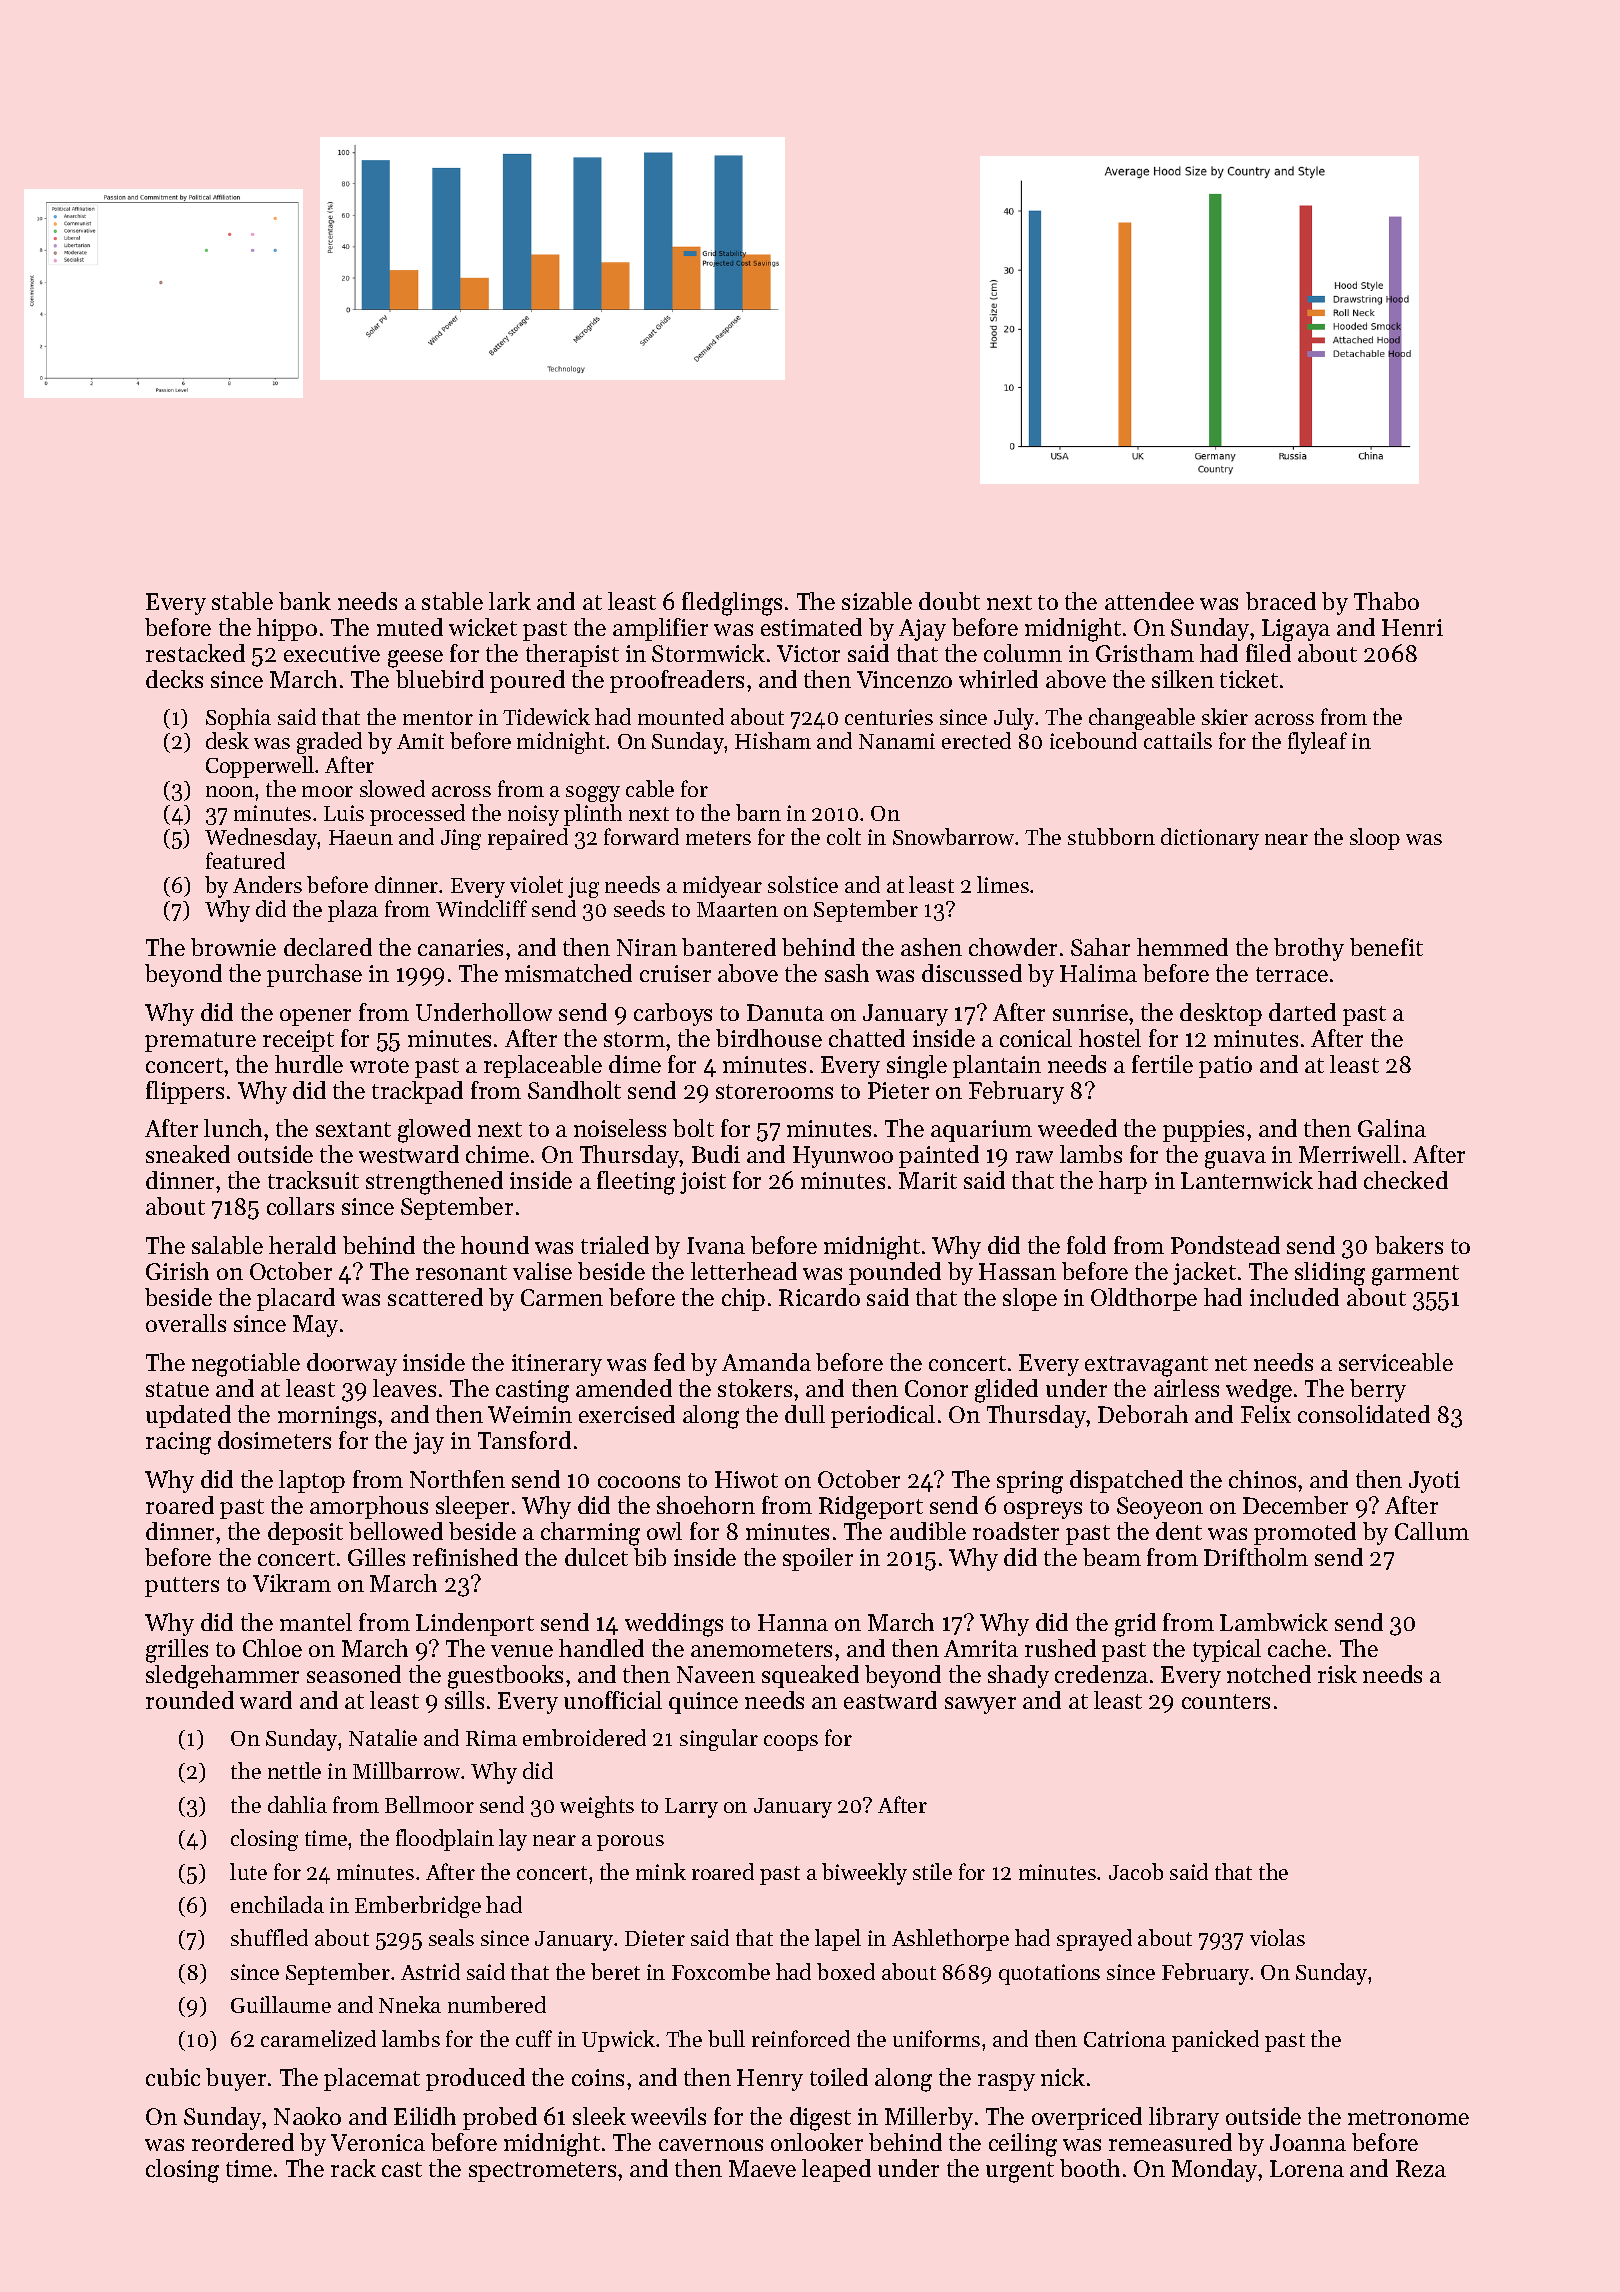 Image resolution: width=1620 pixels, height=2292 pixels. I want to click on doubt, so click(949, 601).
